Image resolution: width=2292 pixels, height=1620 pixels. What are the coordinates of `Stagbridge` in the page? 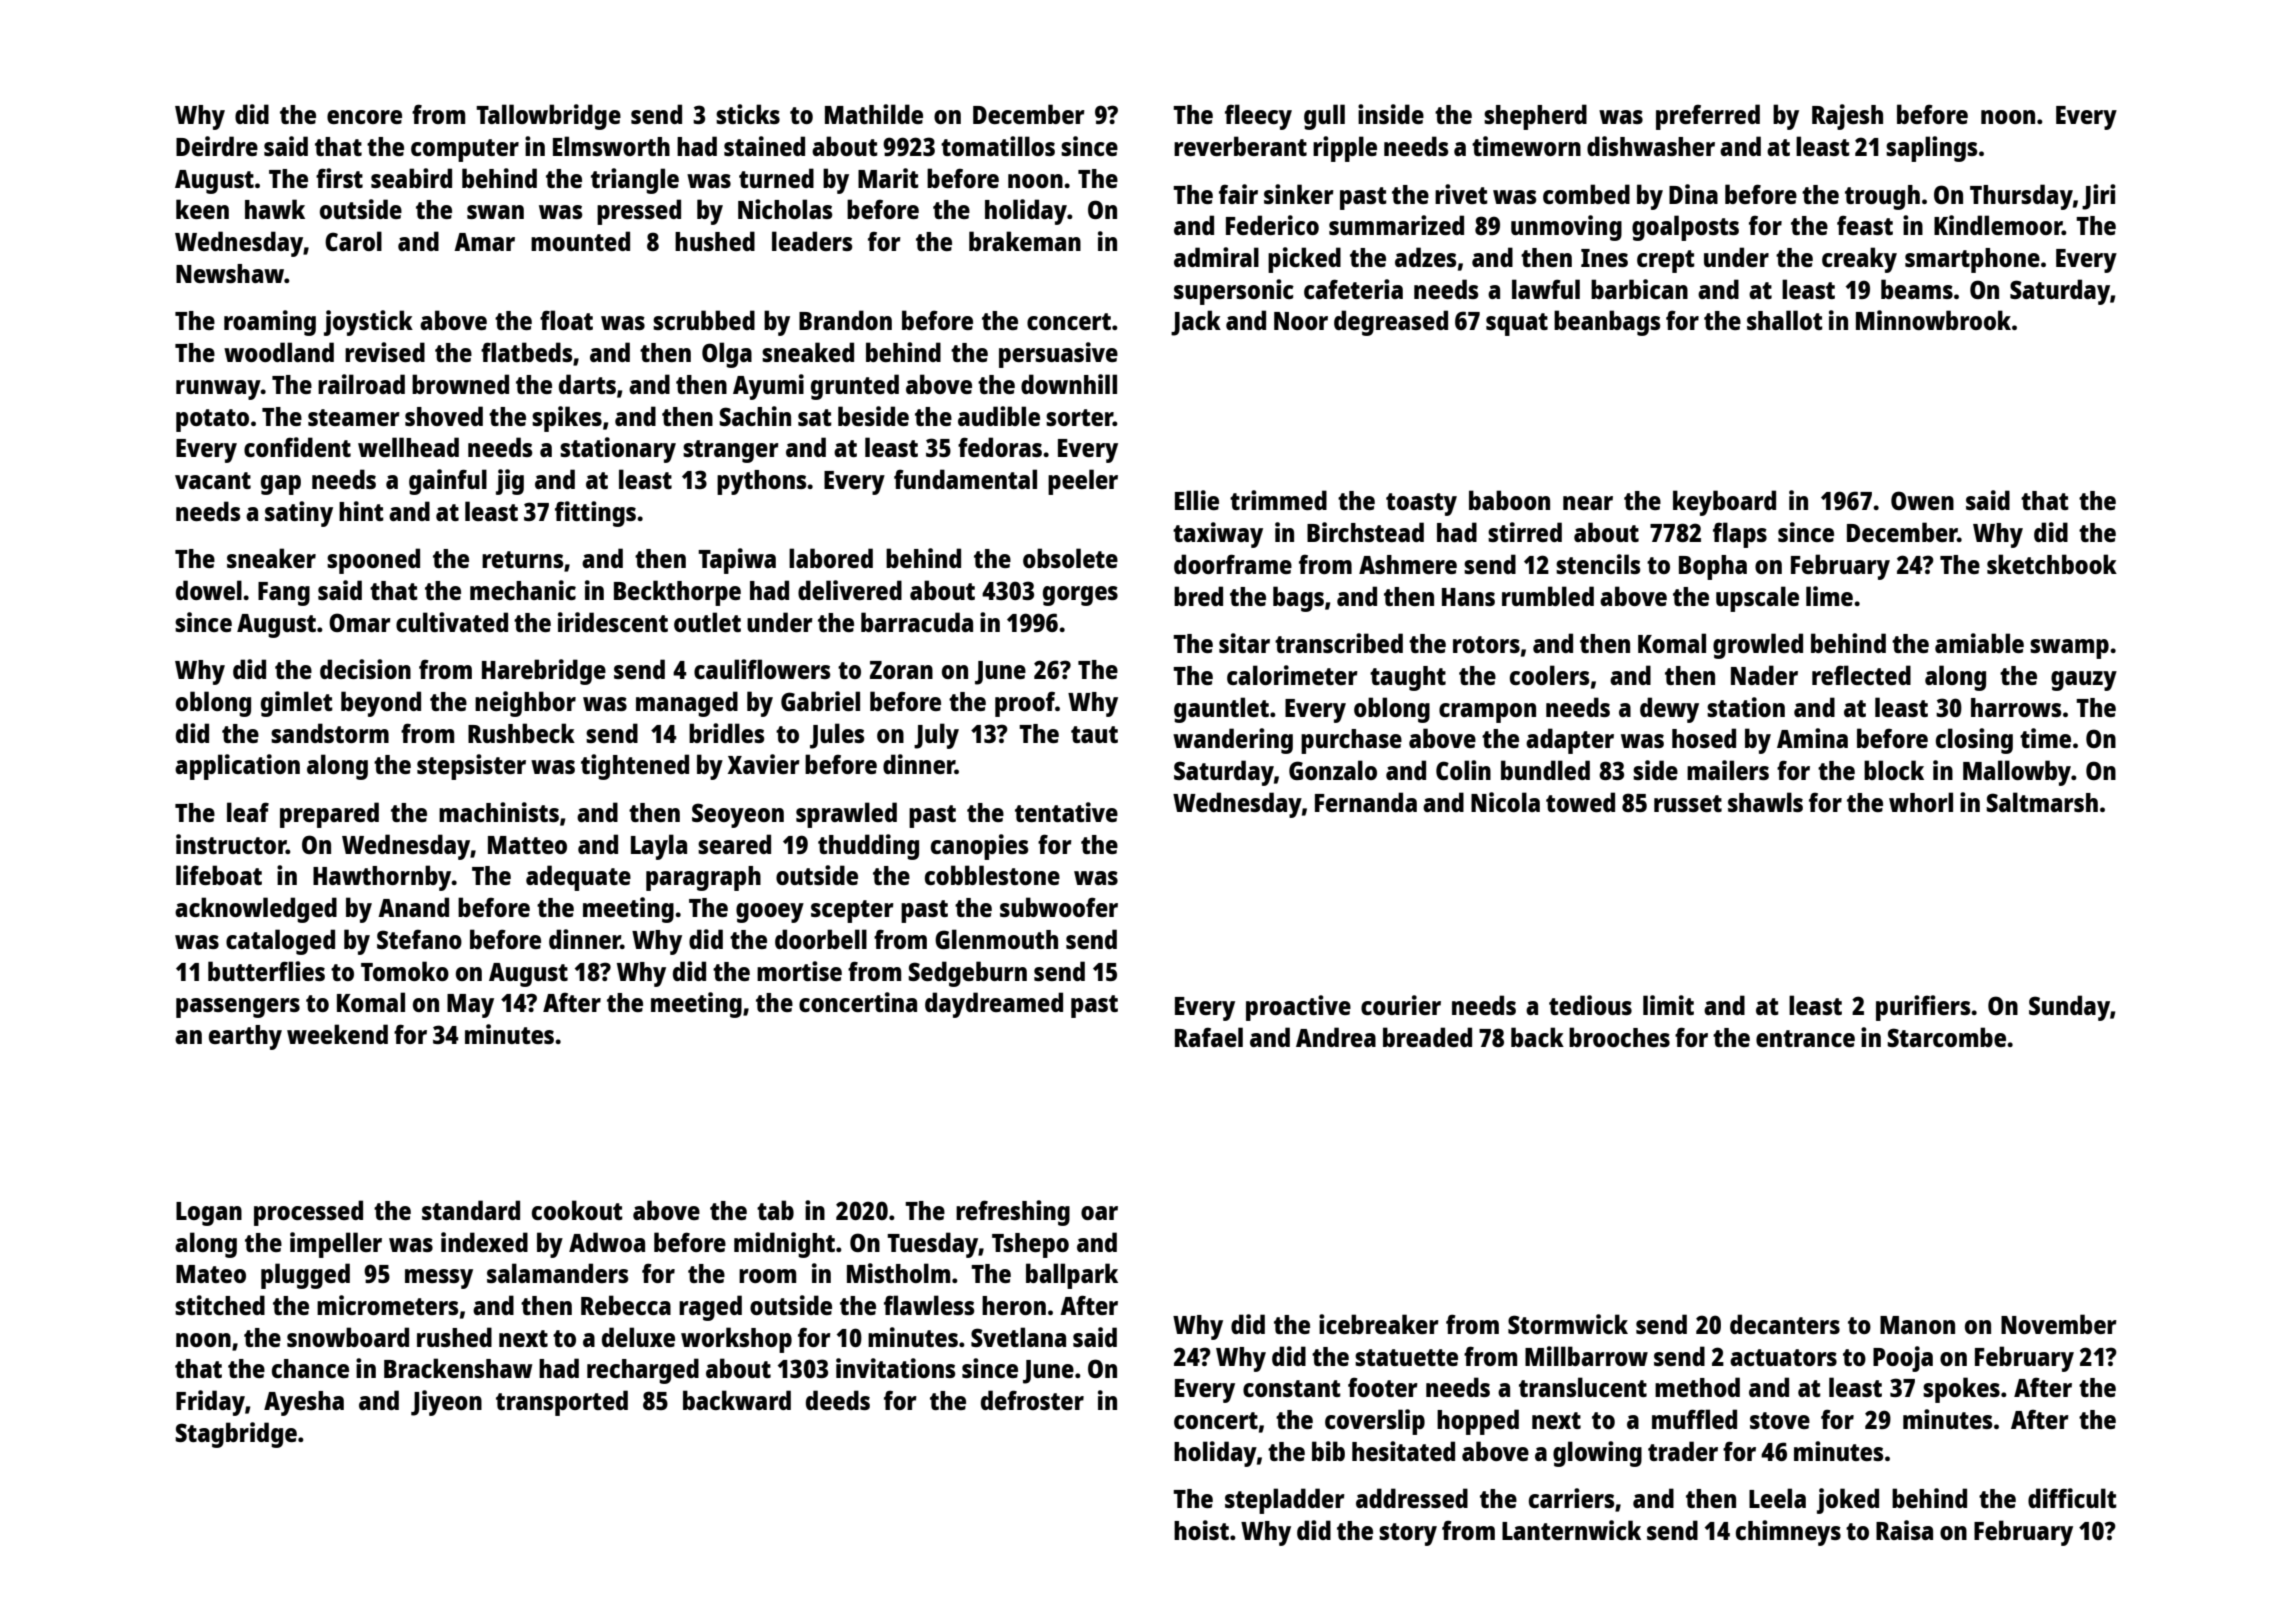 It's located at (236, 1435).
